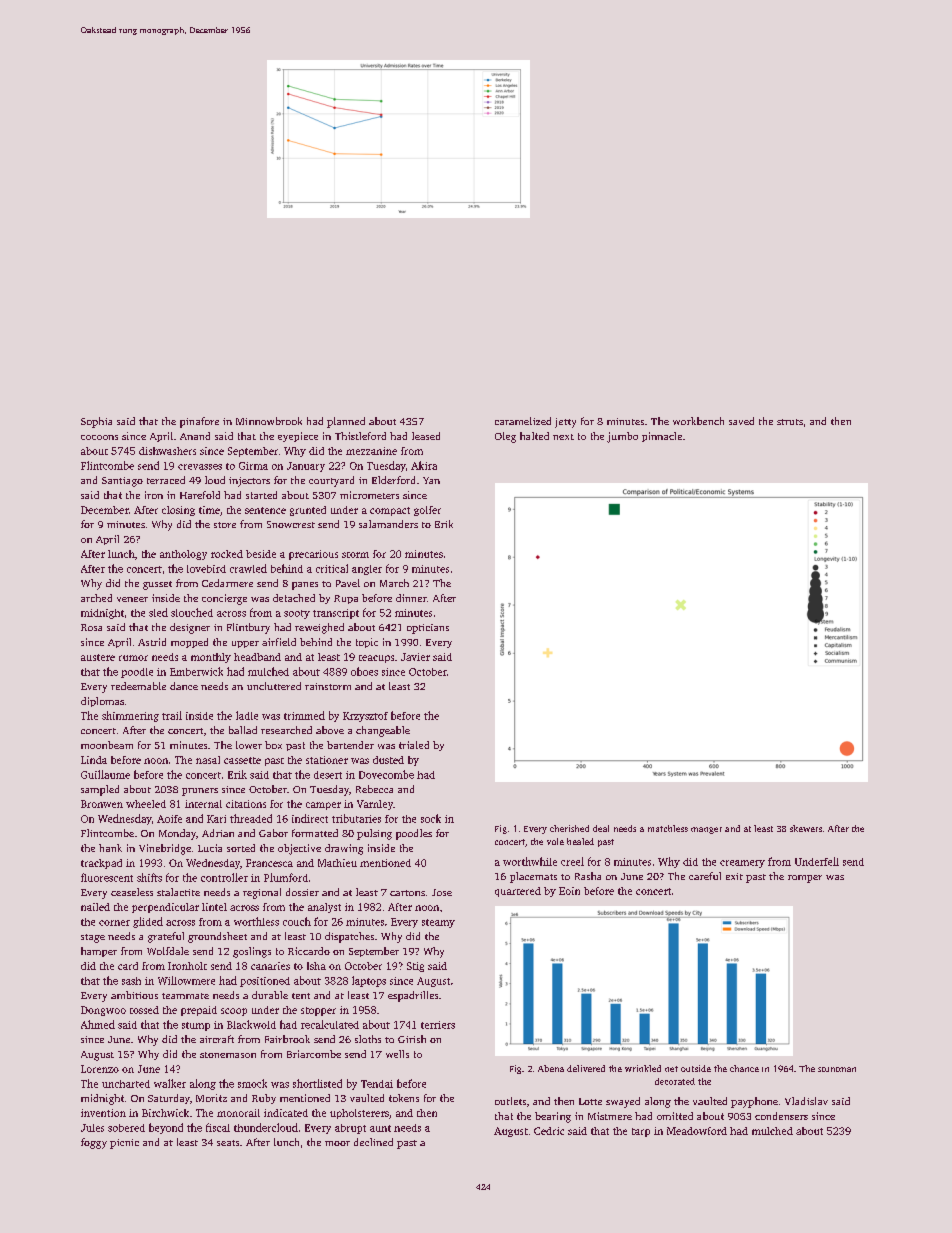 This screenshot has width=952, height=1233. What do you see at coordinates (586, 1068) in the screenshot?
I see `delivered` at bounding box center [586, 1068].
